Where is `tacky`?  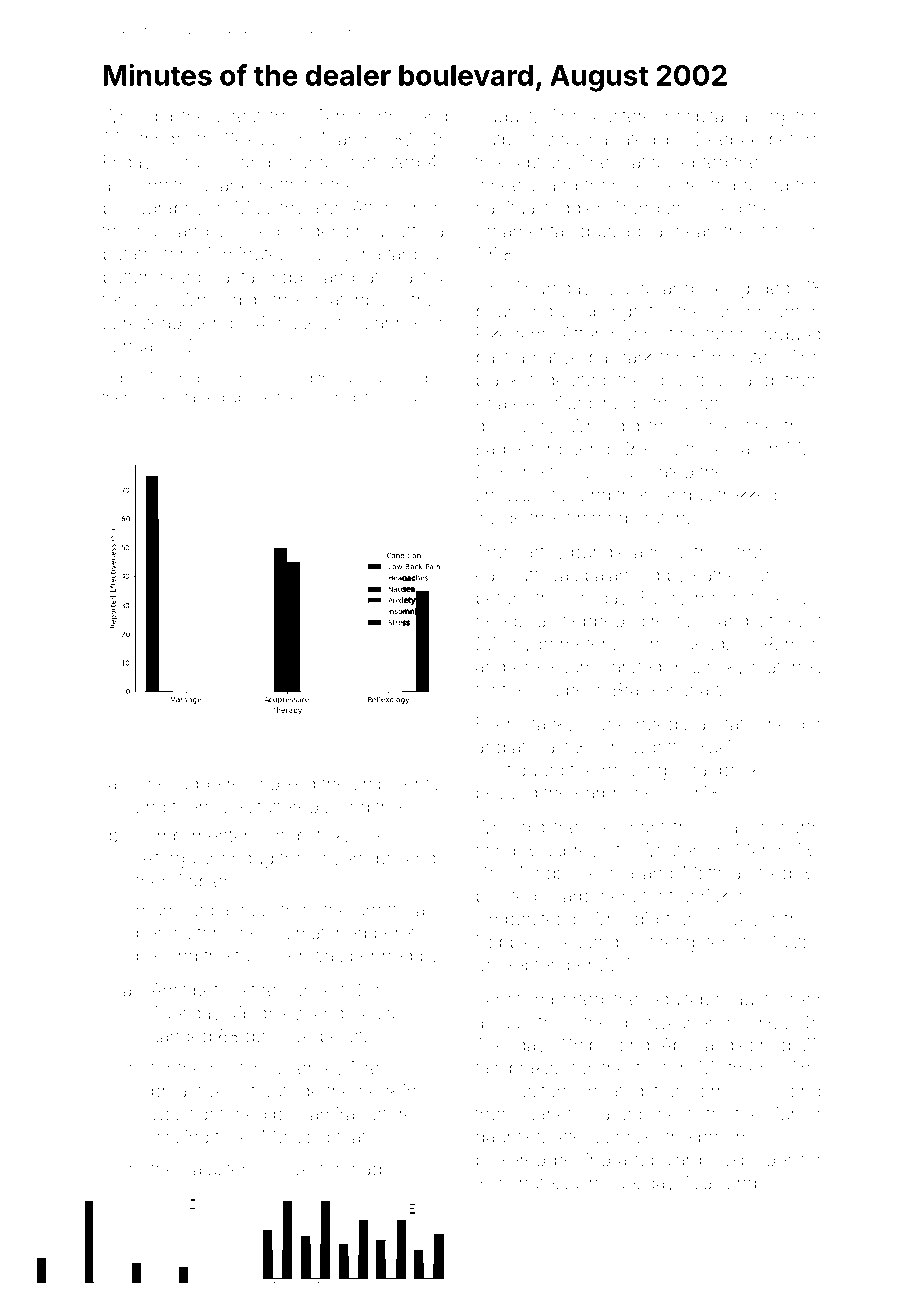 tacky is located at coordinates (553, 726).
